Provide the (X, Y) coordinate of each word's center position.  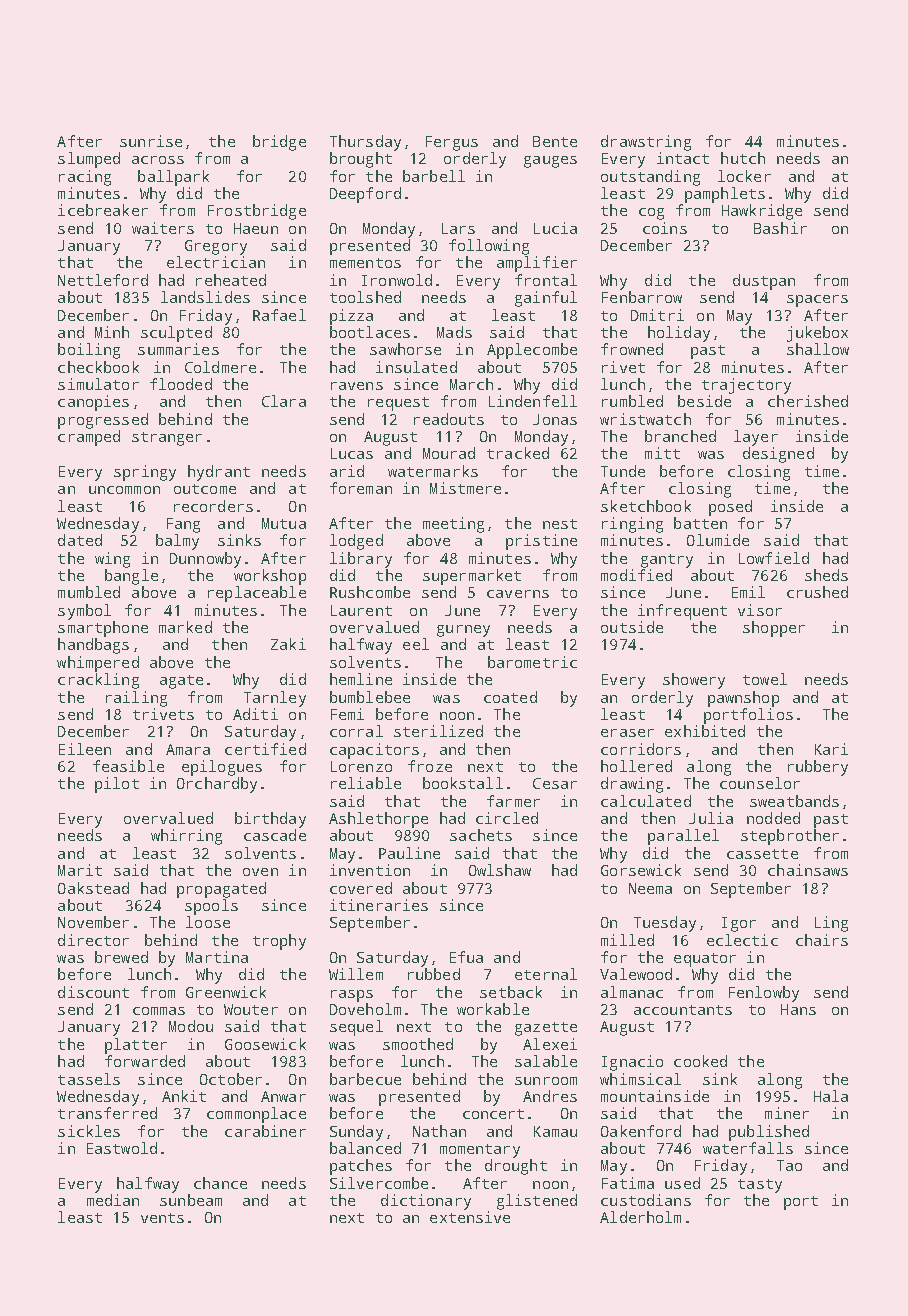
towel (765, 679)
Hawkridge (762, 212)
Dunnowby (205, 560)
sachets (481, 835)
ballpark (173, 178)
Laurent (361, 610)
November (93, 922)
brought (361, 160)
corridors (641, 749)
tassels (89, 1079)
